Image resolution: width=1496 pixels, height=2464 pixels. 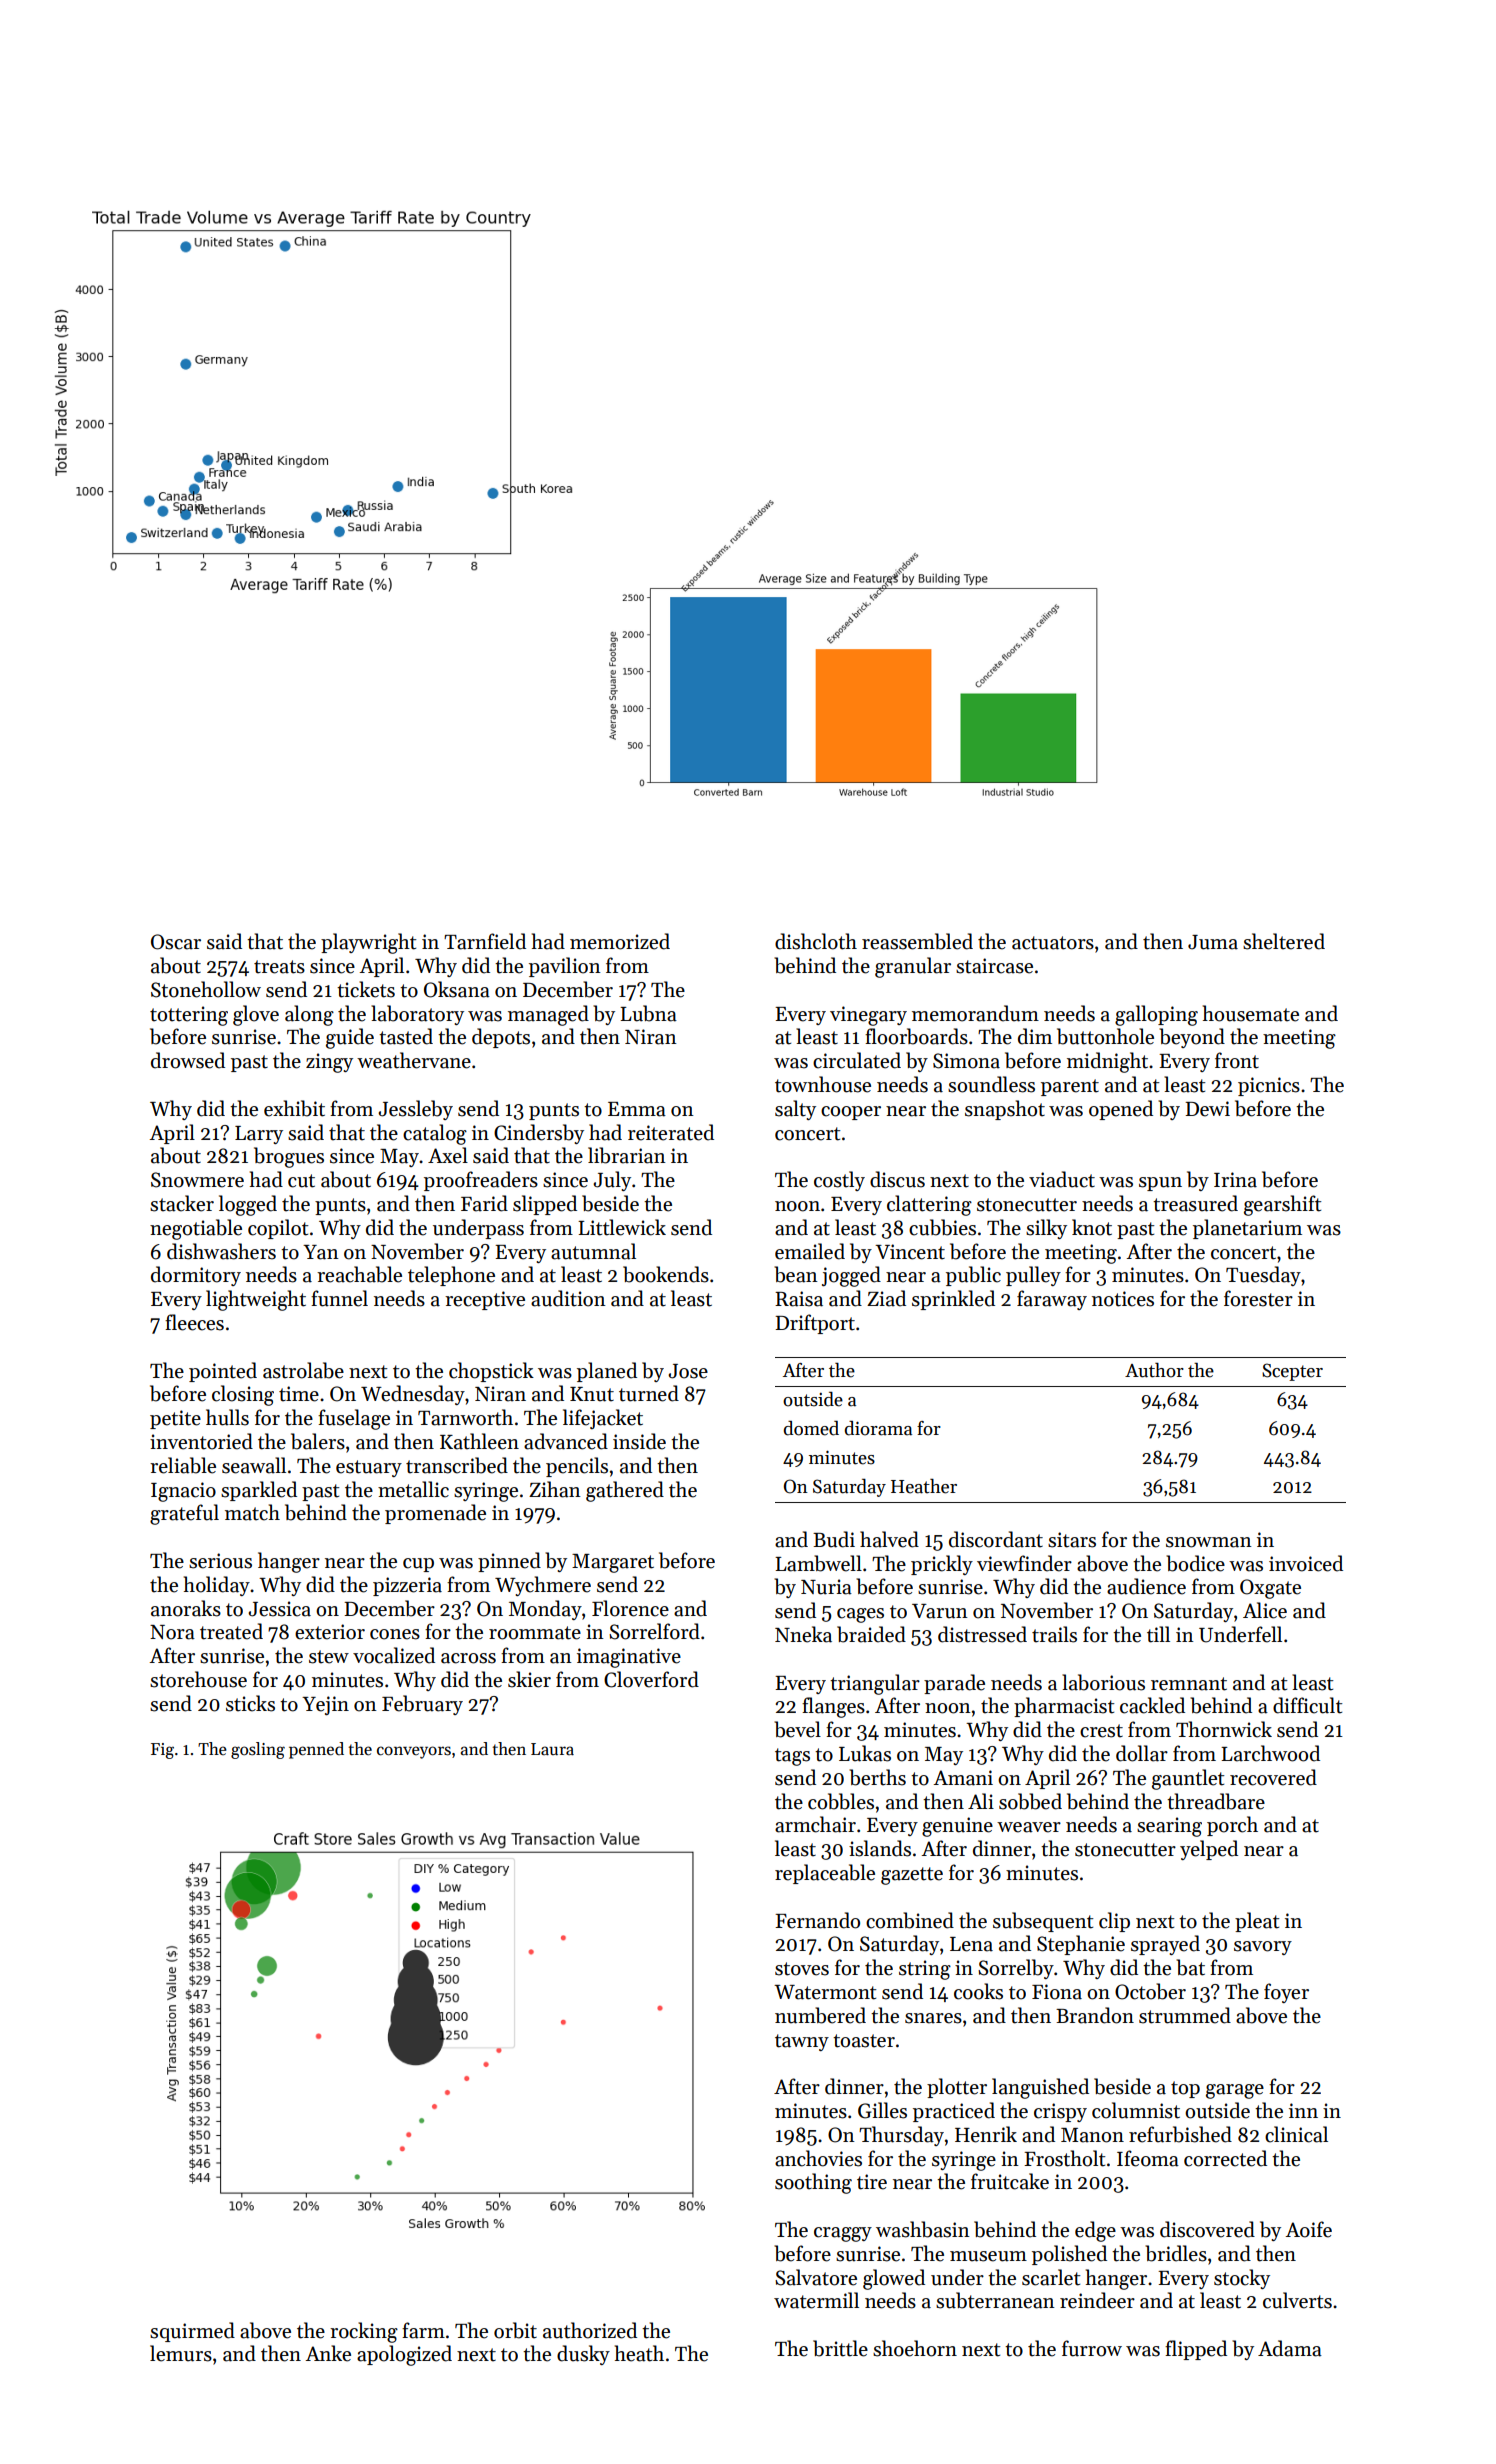 I want to click on foyer, so click(x=1286, y=1993).
